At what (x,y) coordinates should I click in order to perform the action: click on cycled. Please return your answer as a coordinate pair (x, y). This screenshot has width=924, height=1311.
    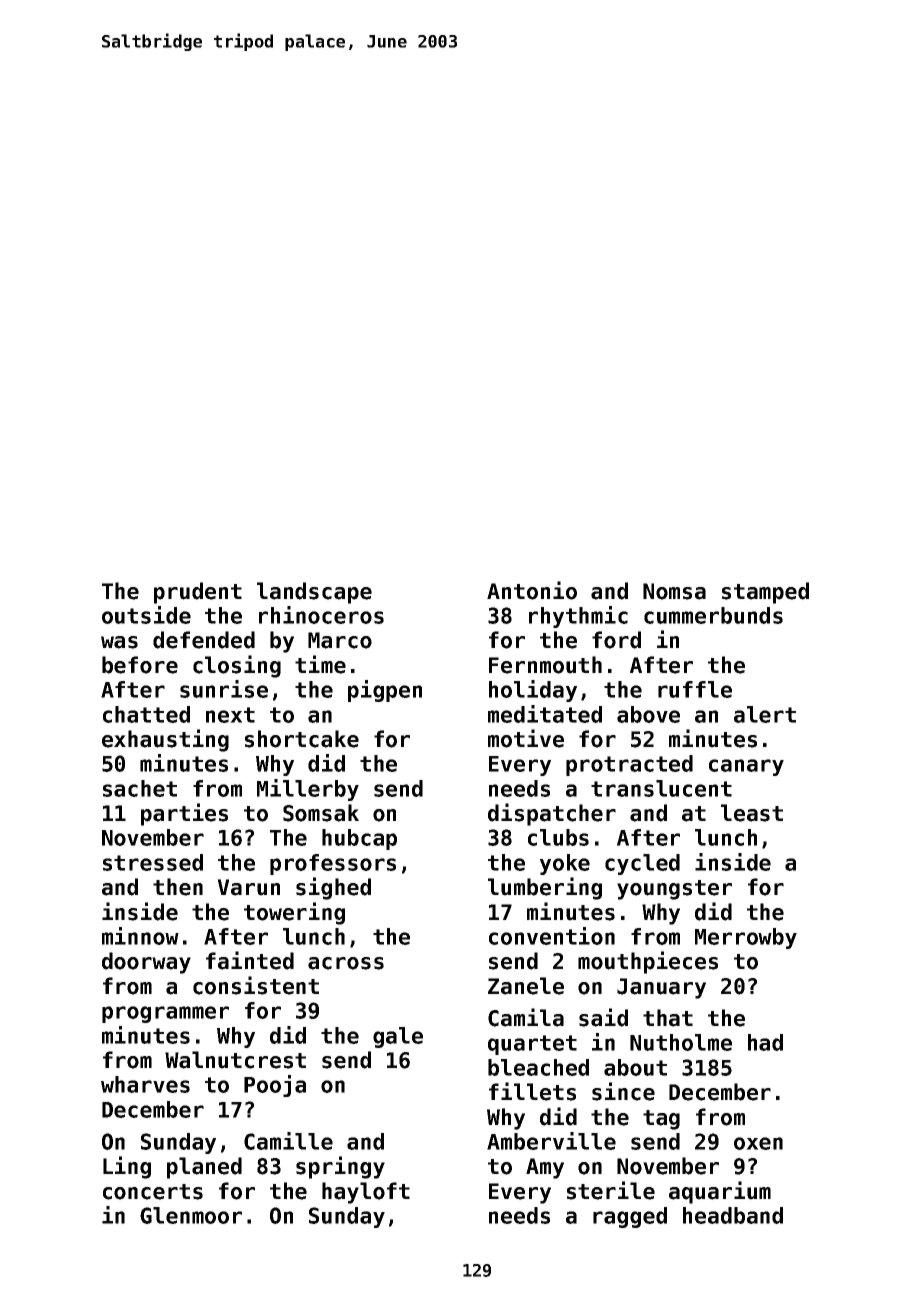
    Looking at the image, I should click on (642, 864).
